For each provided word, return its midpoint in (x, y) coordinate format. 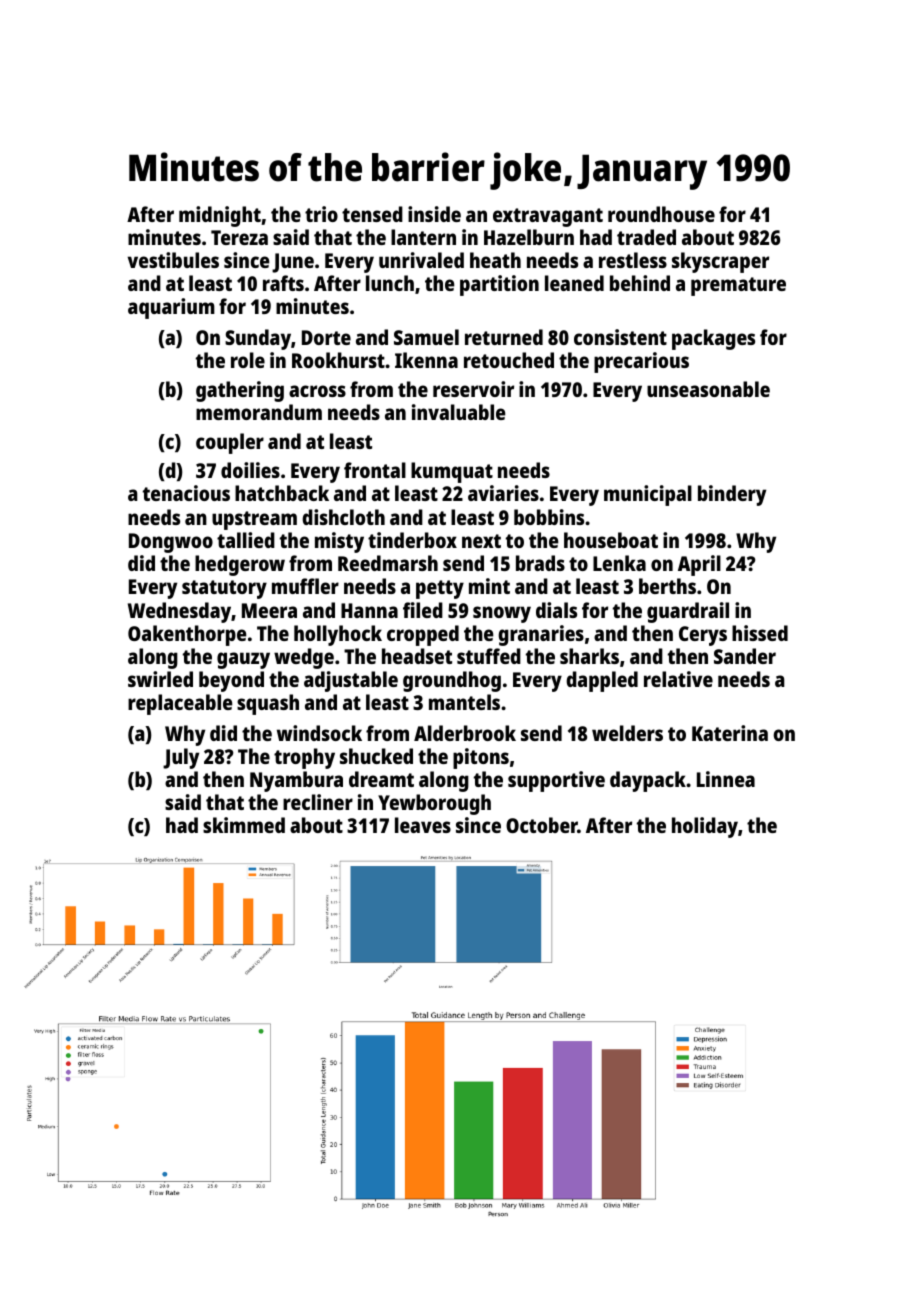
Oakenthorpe (187, 635)
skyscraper (720, 262)
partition (499, 285)
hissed (760, 633)
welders (627, 733)
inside (434, 214)
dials (556, 610)
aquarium (171, 308)
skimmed (244, 825)
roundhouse (661, 214)
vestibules (173, 260)
